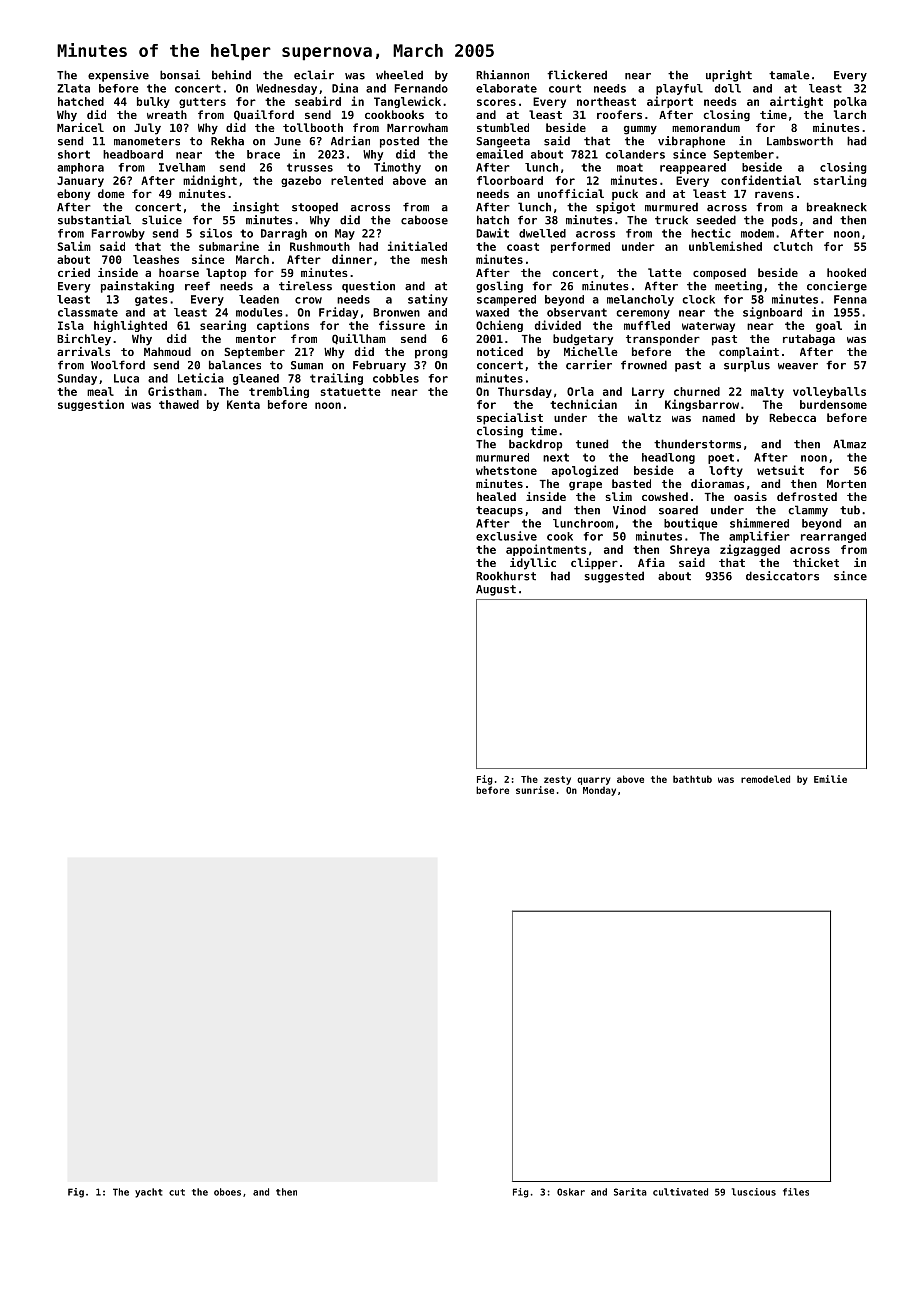 The width and height of the screenshot is (924, 1308). I want to click on classmate, so click(88, 312).
